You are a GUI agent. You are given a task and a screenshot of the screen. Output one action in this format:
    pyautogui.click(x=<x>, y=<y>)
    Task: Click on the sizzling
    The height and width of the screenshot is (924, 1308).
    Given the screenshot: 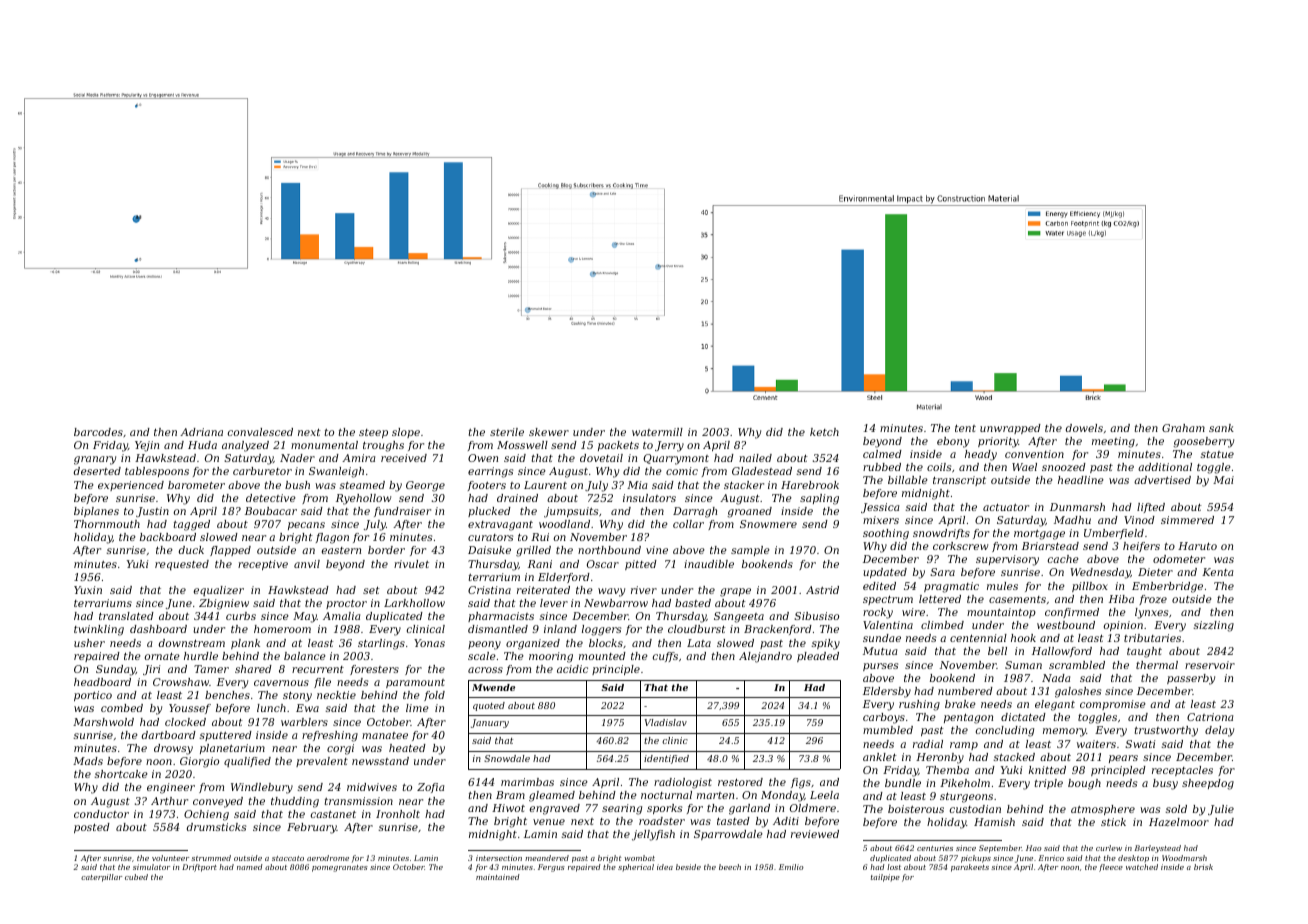 What is the action you would take?
    pyautogui.click(x=1214, y=626)
